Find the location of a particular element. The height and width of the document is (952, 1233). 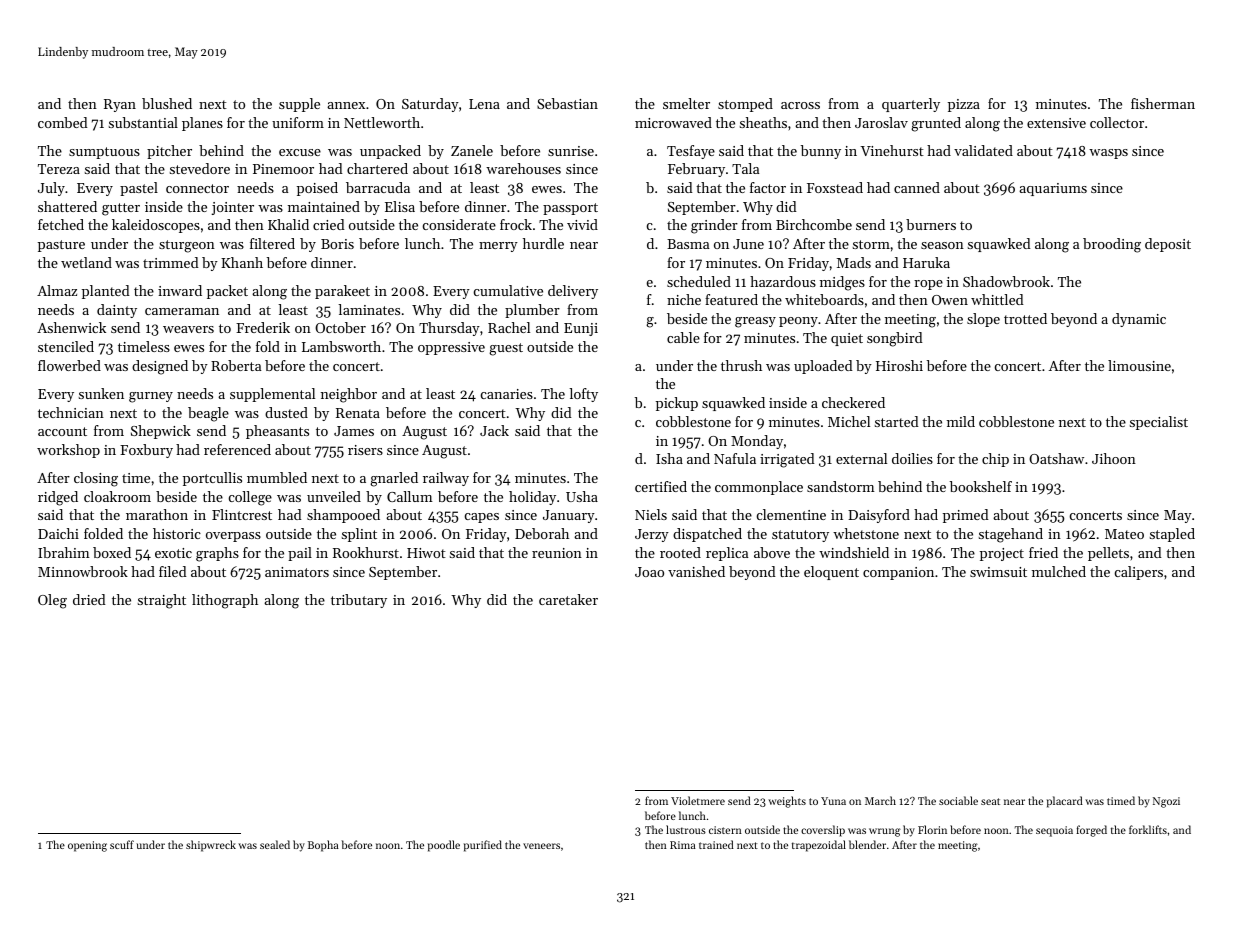

opening is located at coordinates (87, 846).
